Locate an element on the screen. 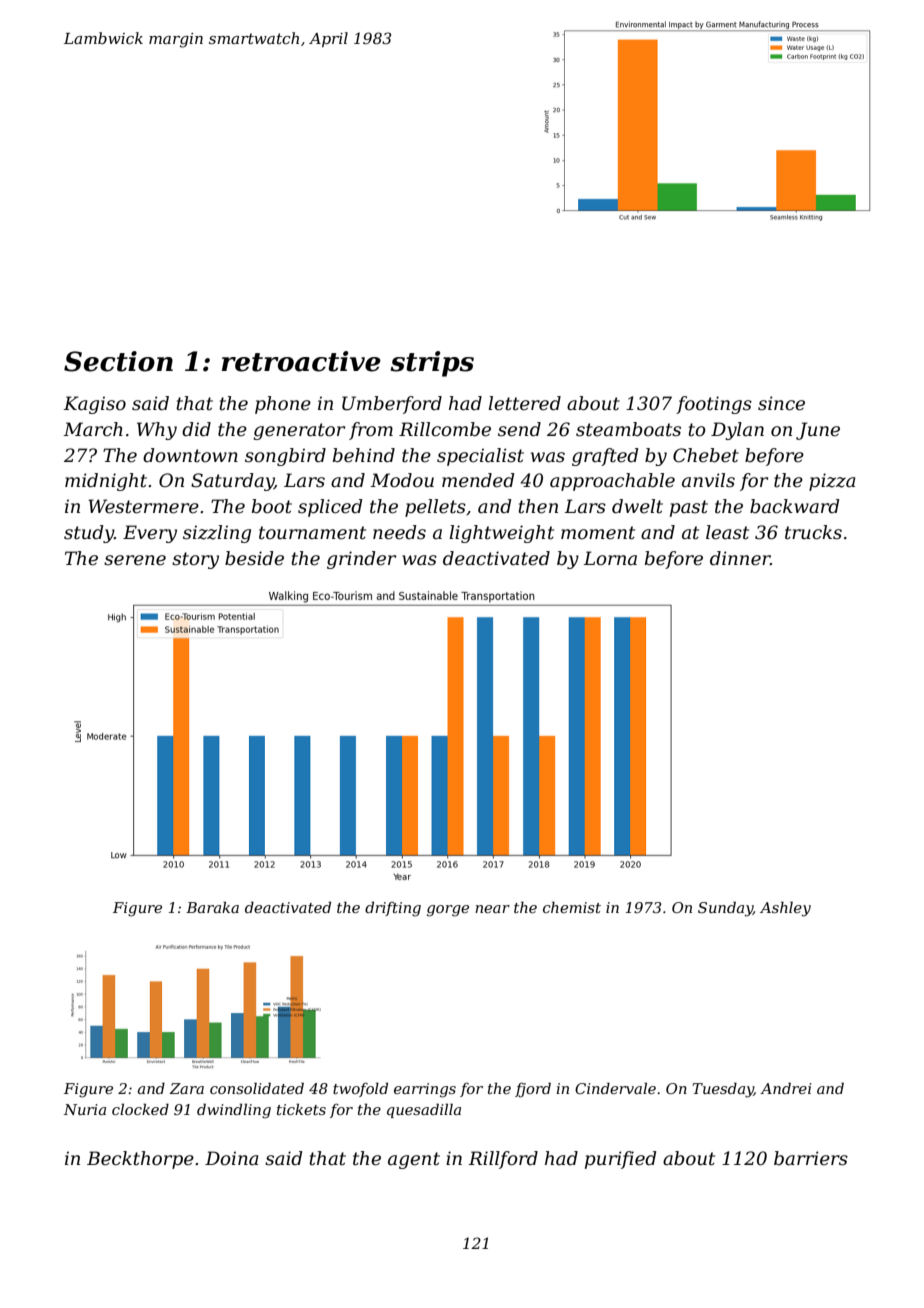  Ashley is located at coordinates (785, 909).
